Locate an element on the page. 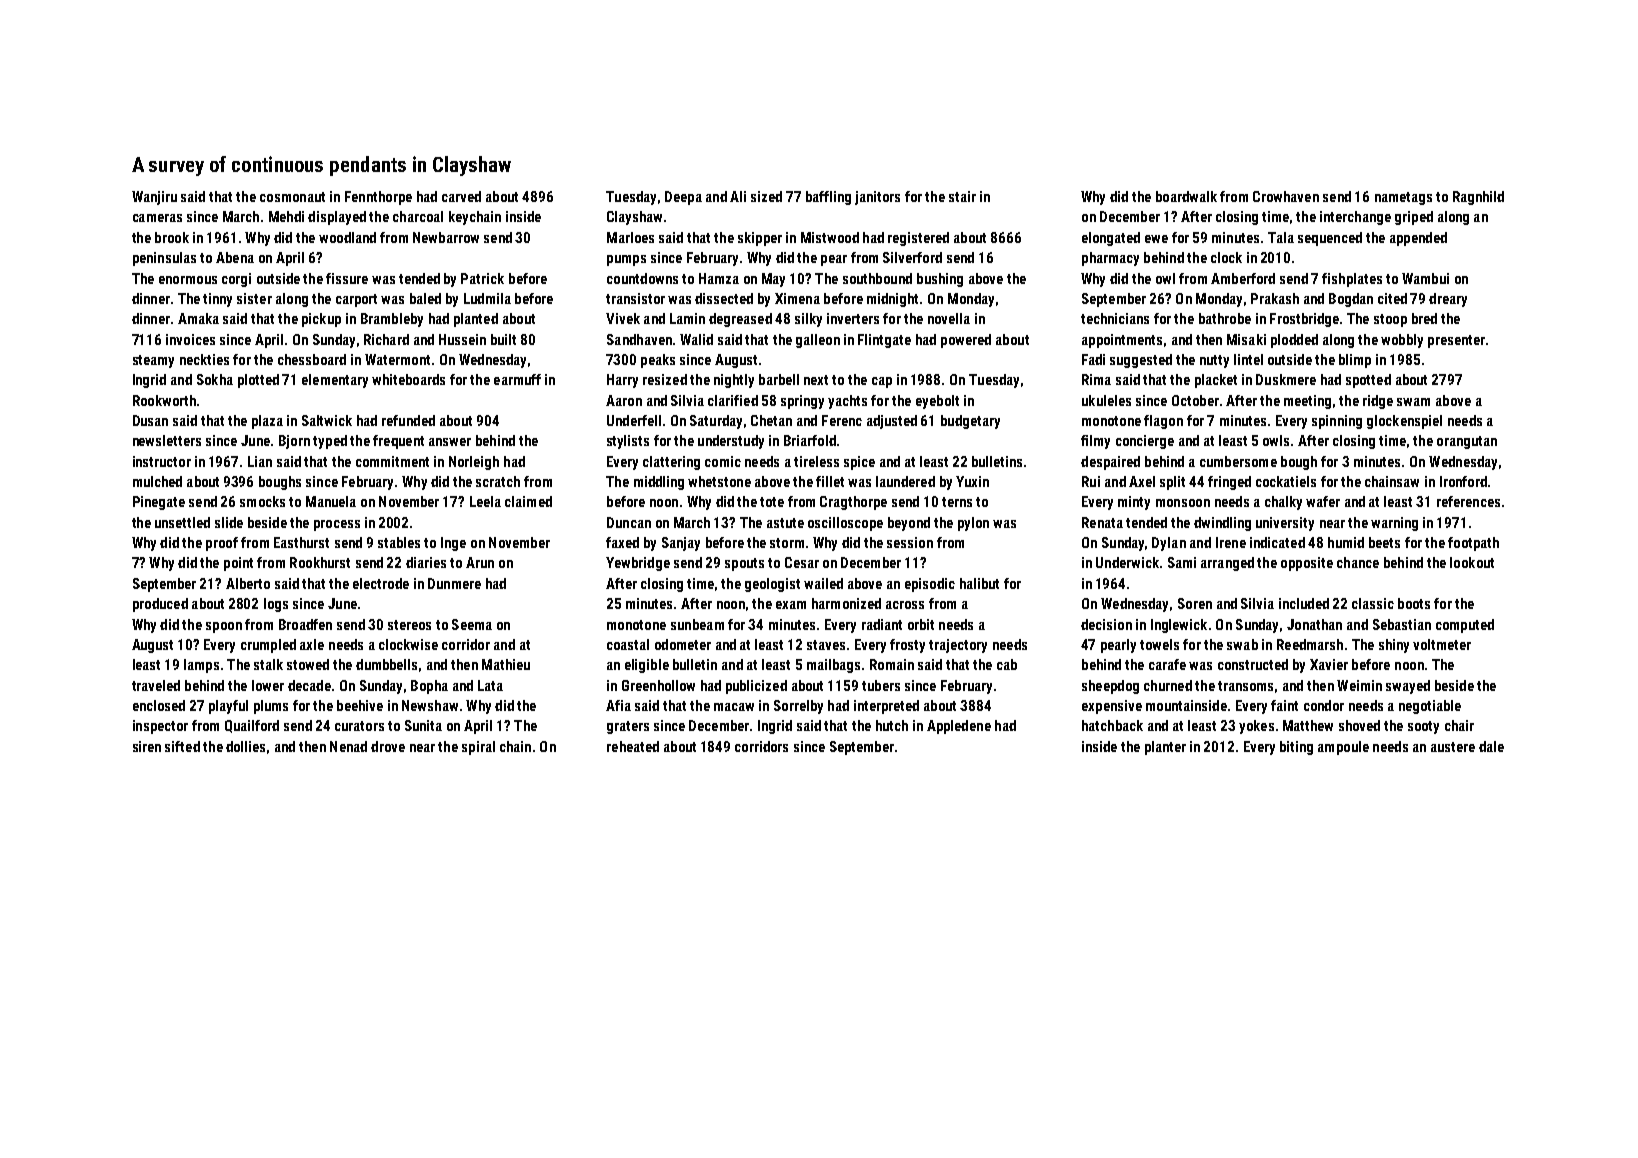 This image has width=1638, height=1158. Patrick is located at coordinates (482, 278).
